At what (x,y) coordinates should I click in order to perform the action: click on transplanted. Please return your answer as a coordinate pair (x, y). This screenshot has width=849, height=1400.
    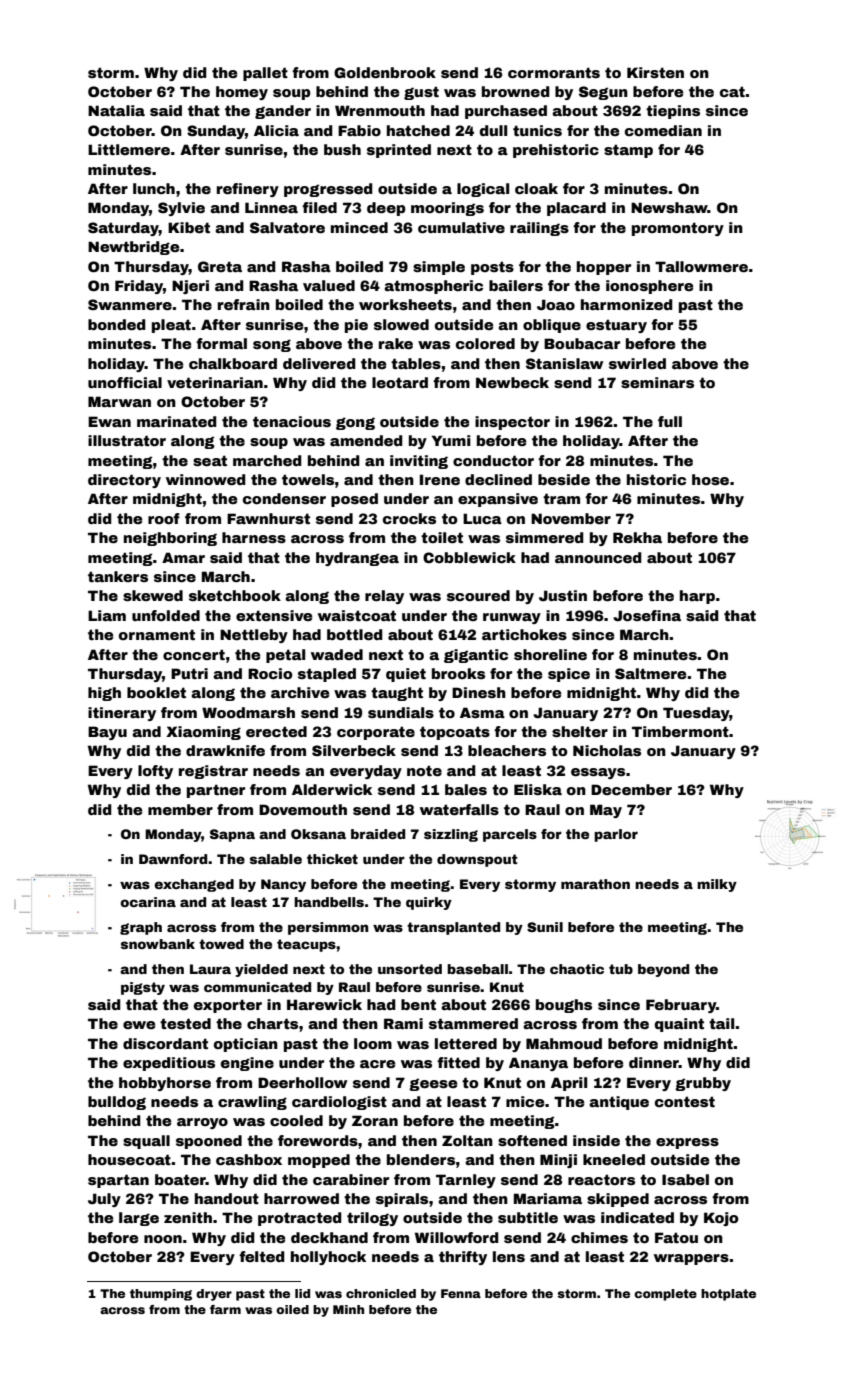
    Looking at the image, I should click on (453, 928).
